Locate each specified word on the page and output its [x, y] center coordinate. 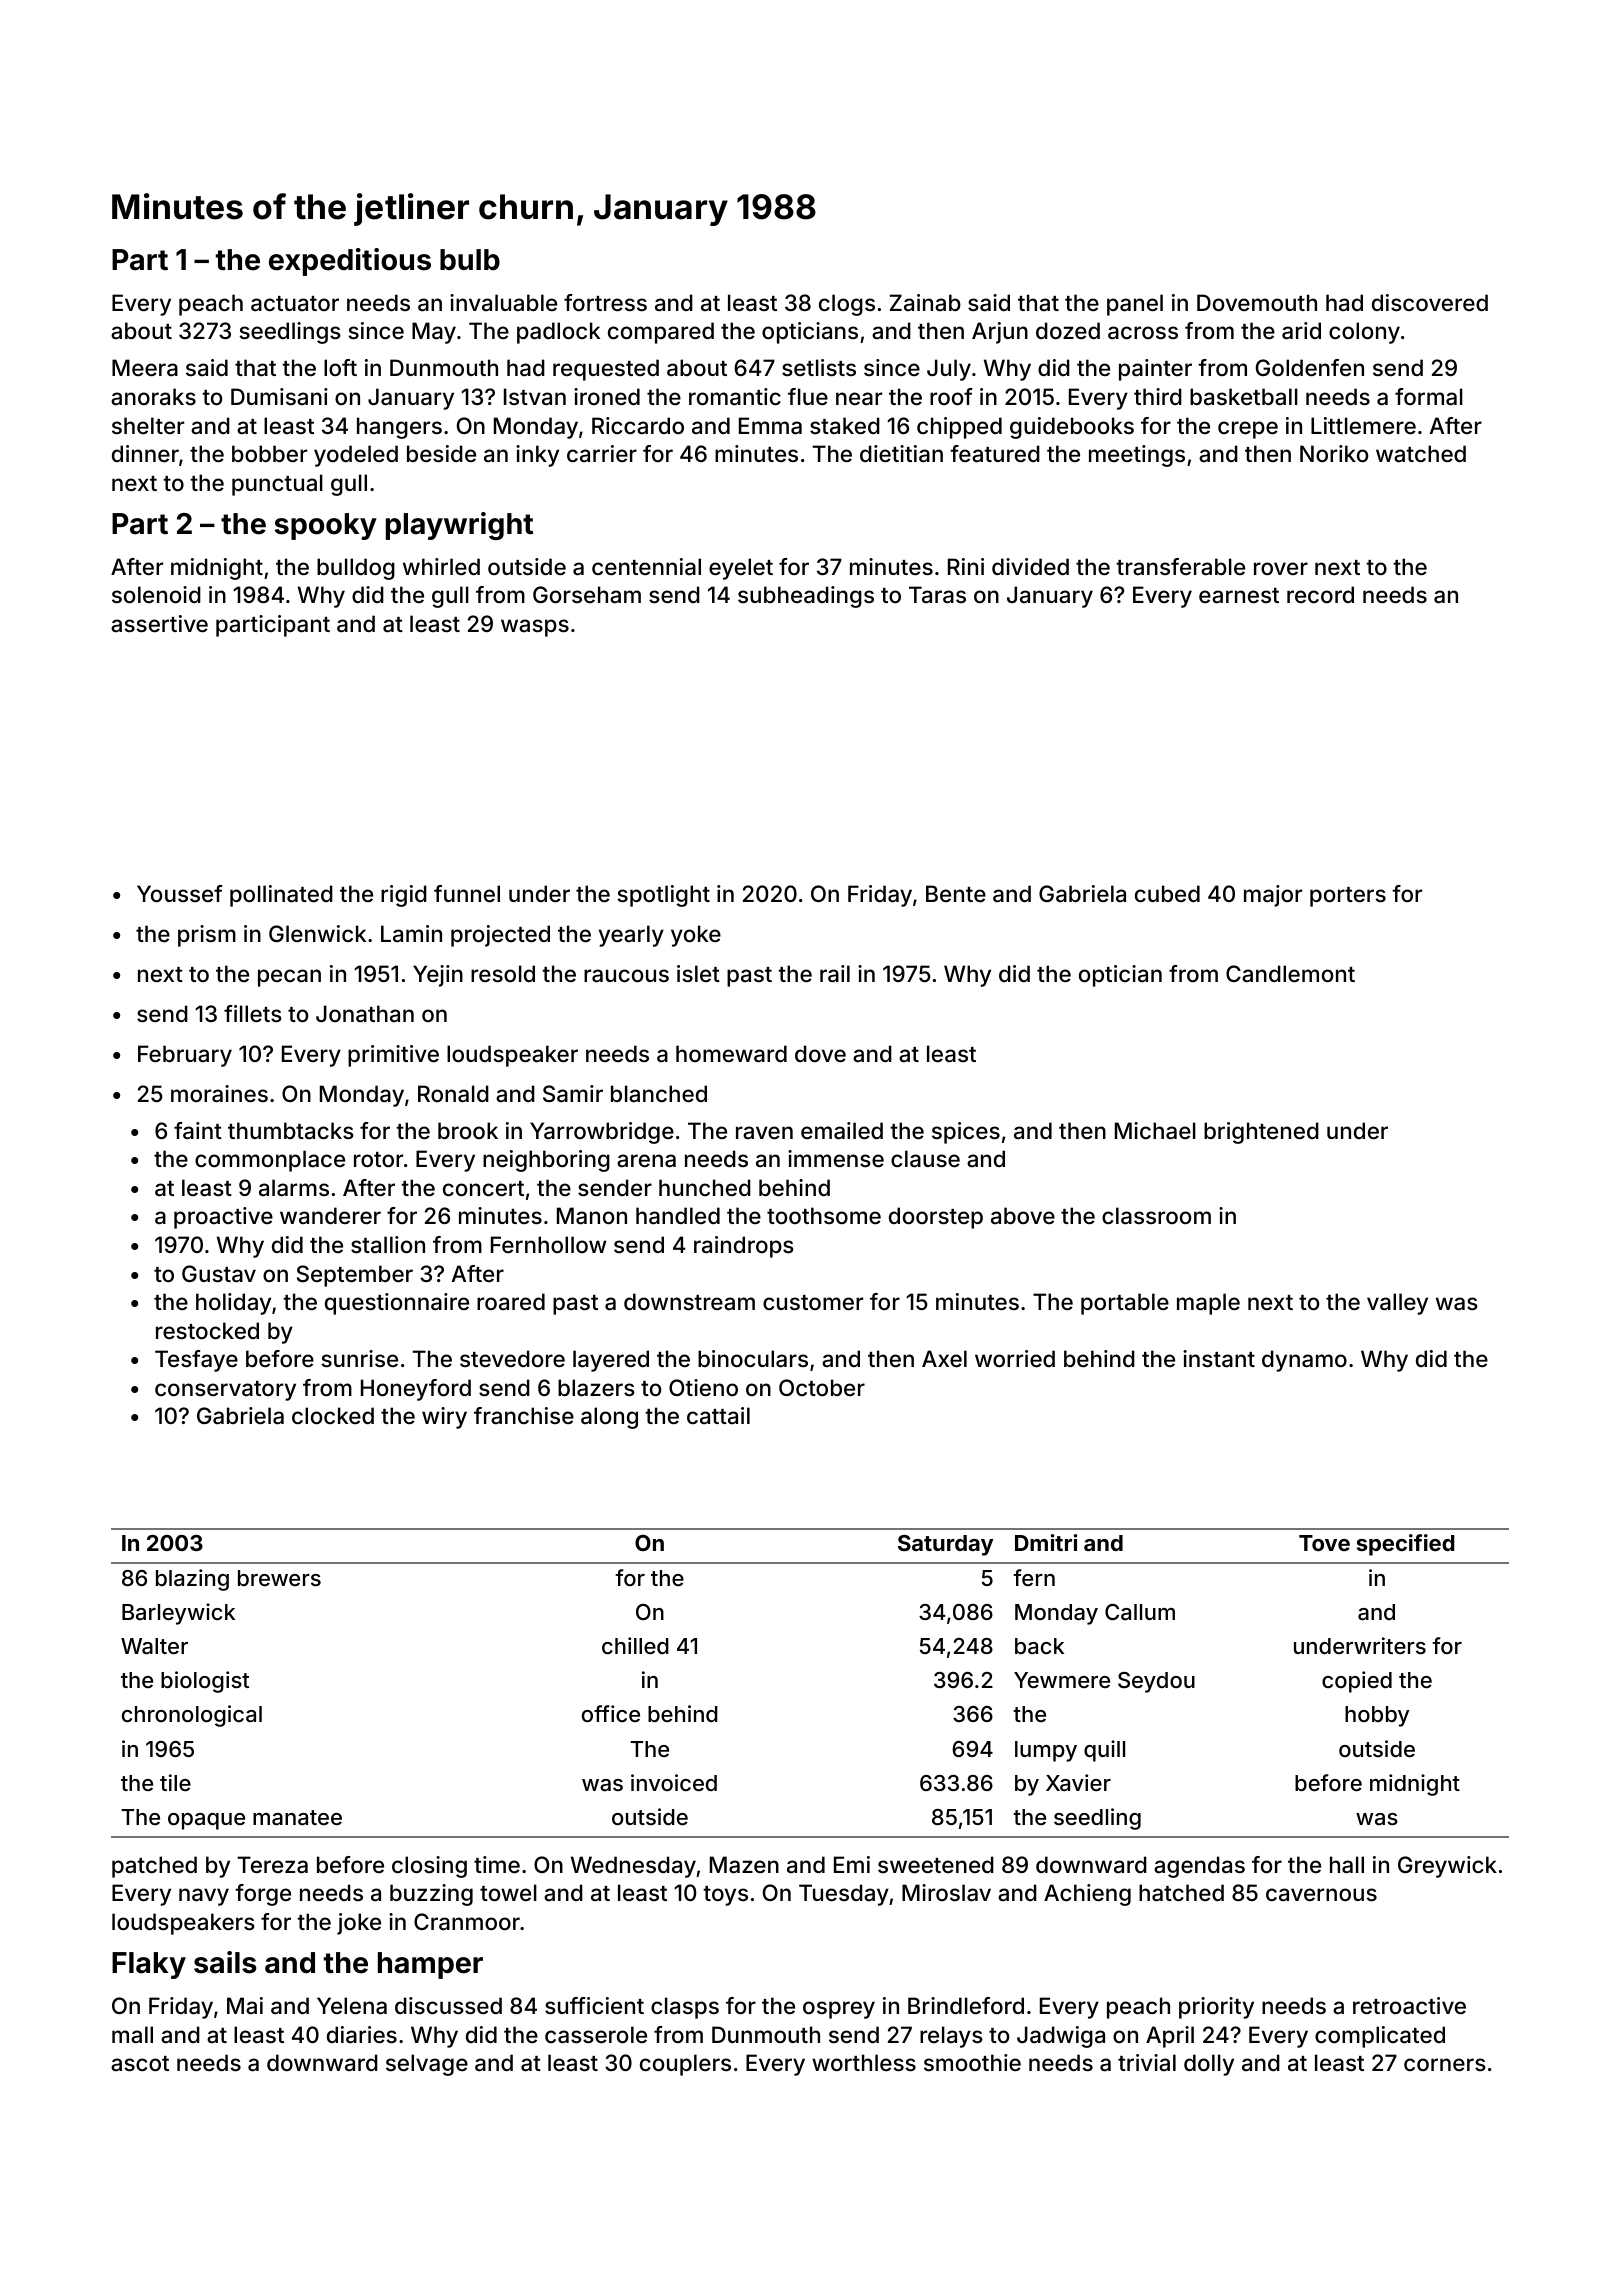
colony [1364, 333]
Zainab [925, 303]
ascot [140, 2064]
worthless [864, 2062]
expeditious [350, 262]
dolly [1209, 2065]
